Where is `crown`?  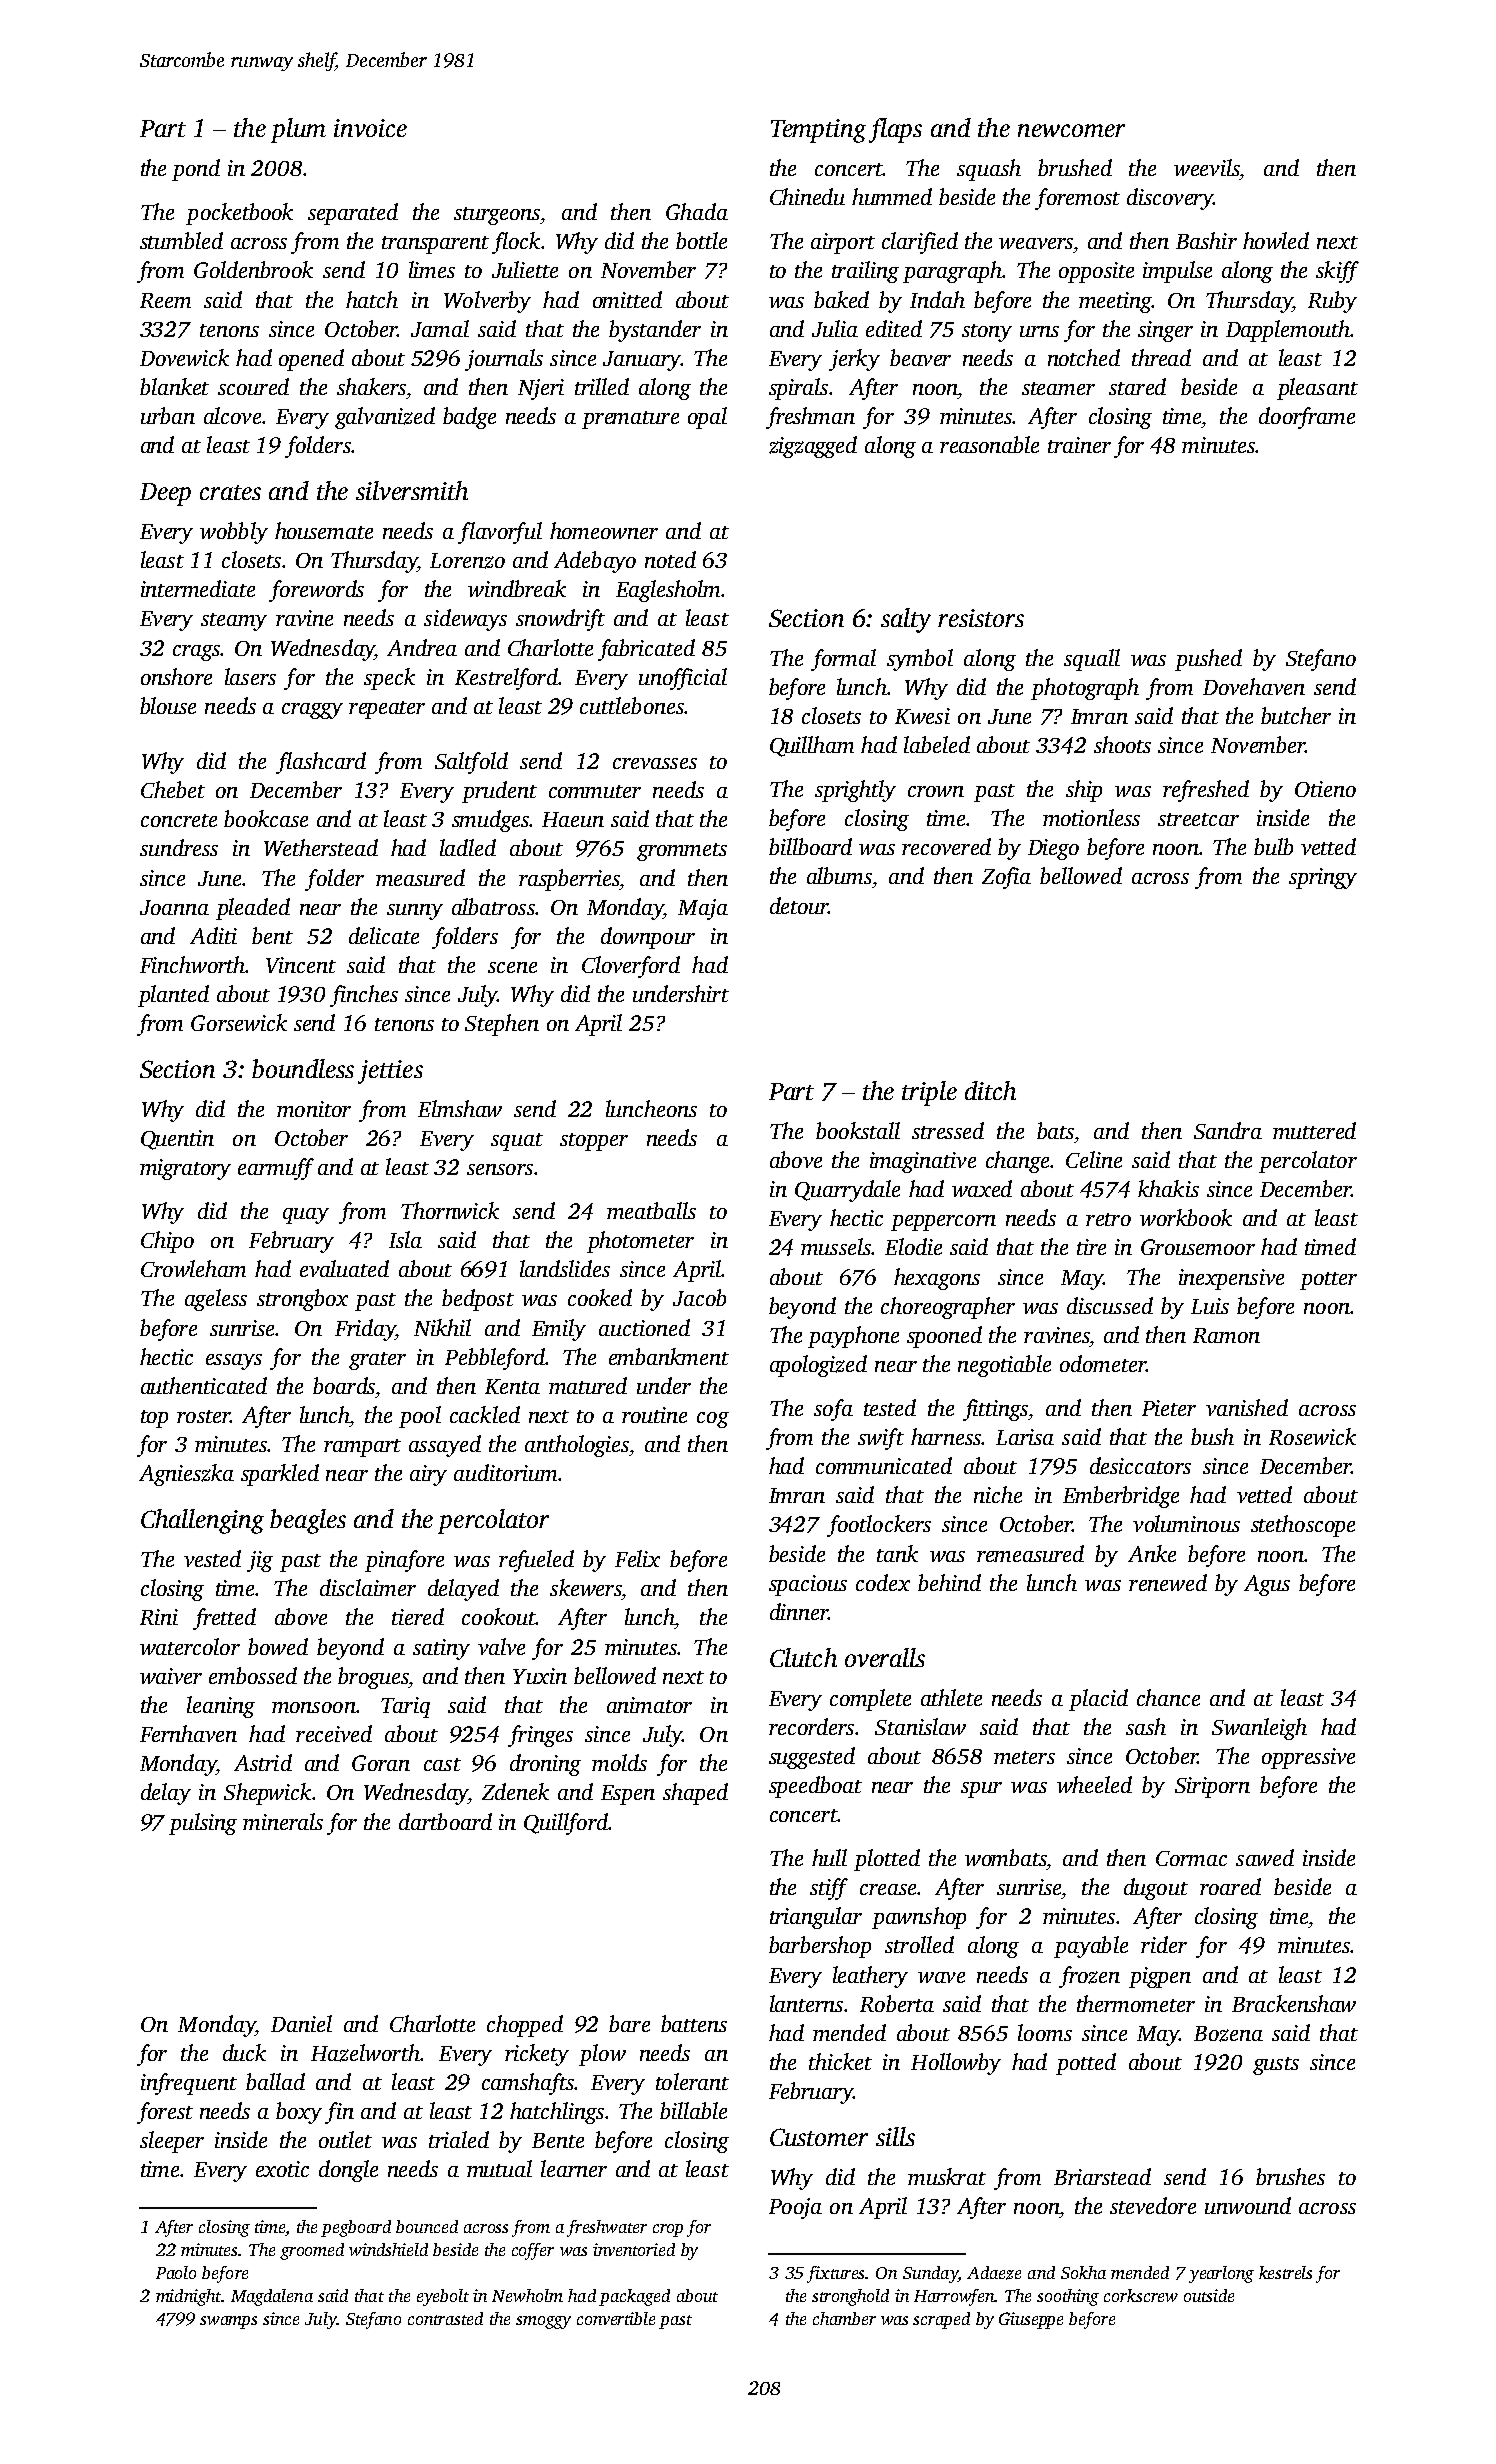
crown is located at coordinates (936, 791).
